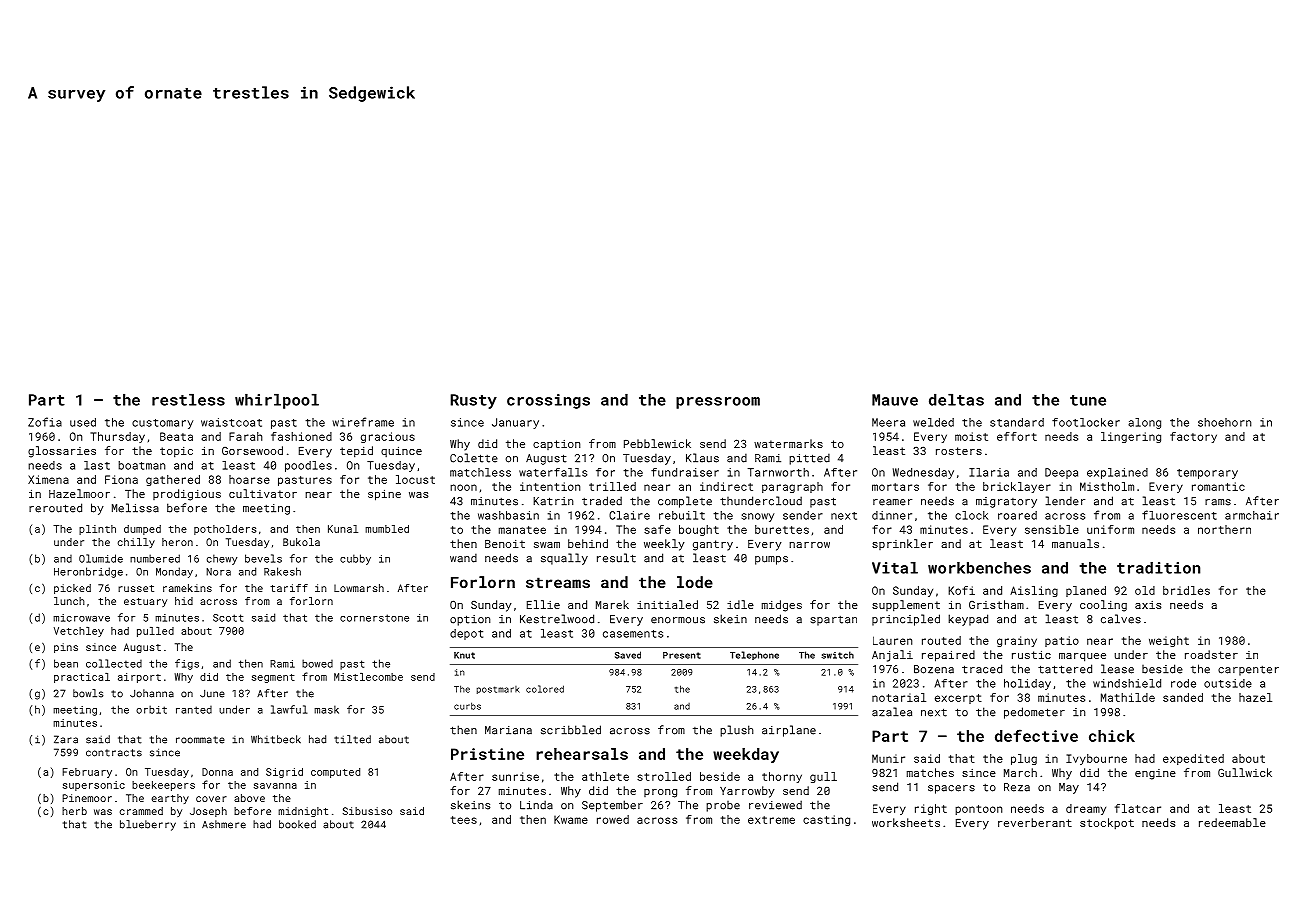 This document has width=1308, height=924. What do you see at coordinates (895, 568) in the document?
I see `Vital` at bounding box center [895, 568].
